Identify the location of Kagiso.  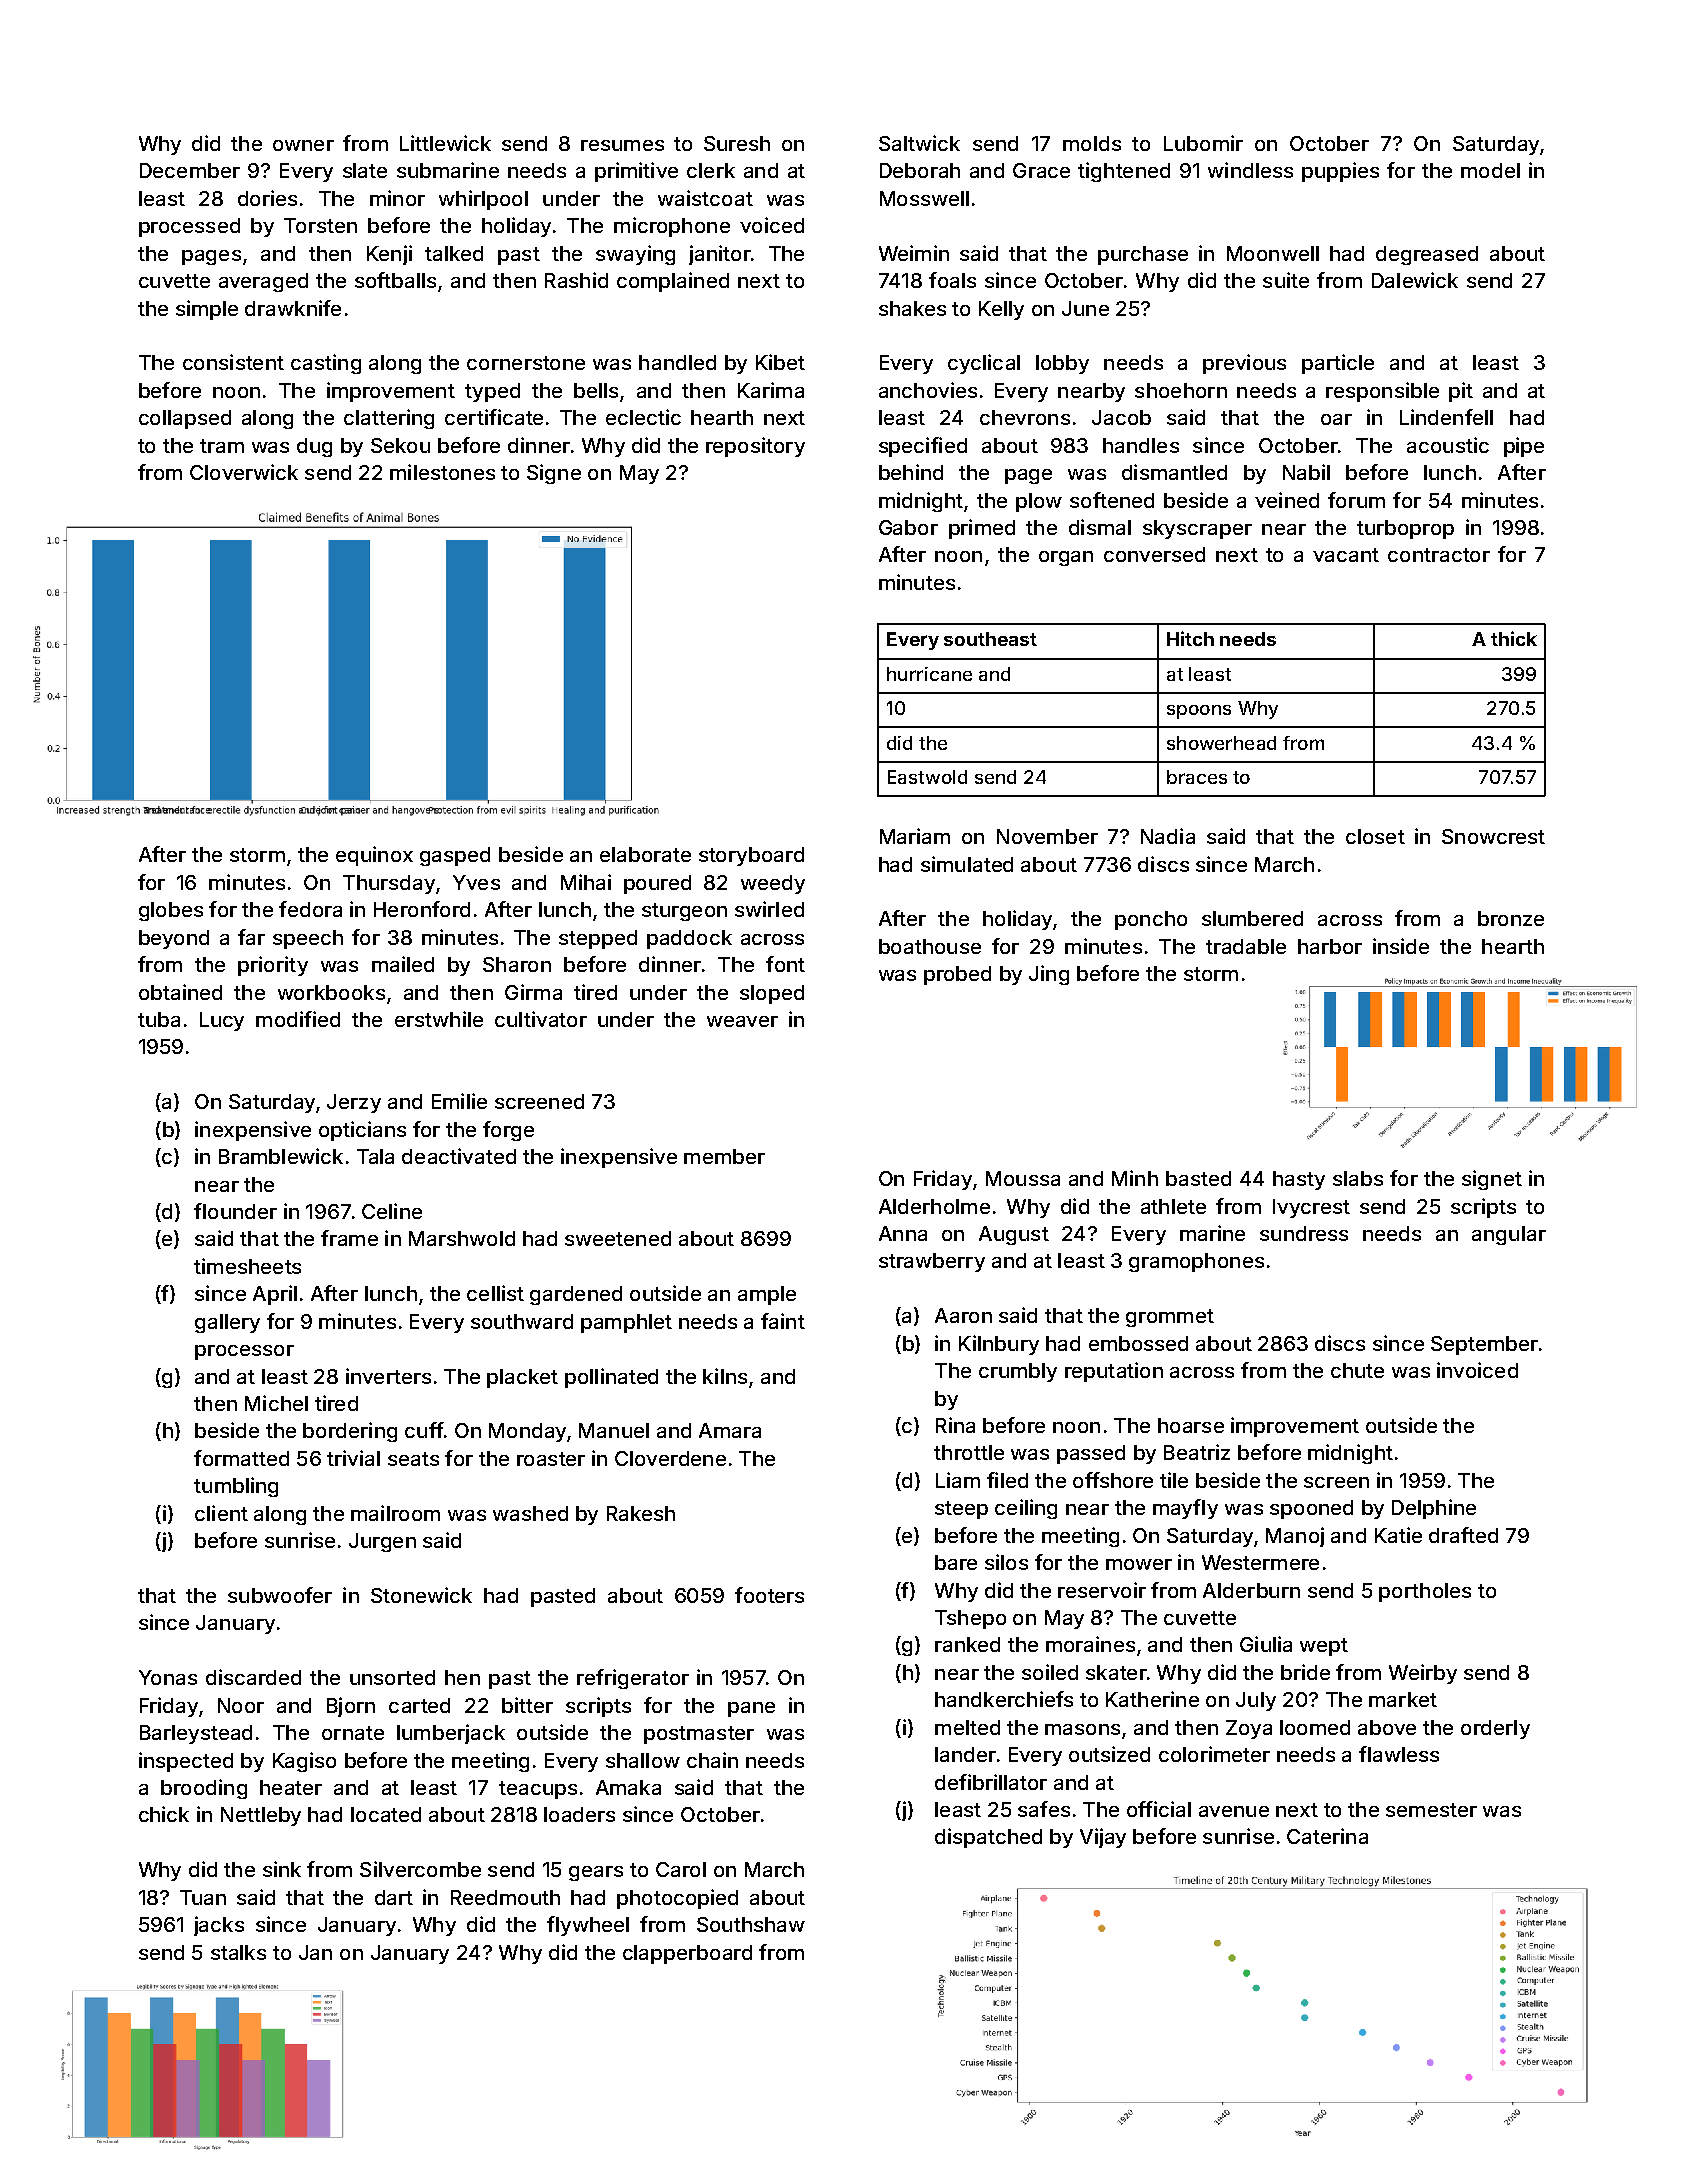
(304, 1762).
